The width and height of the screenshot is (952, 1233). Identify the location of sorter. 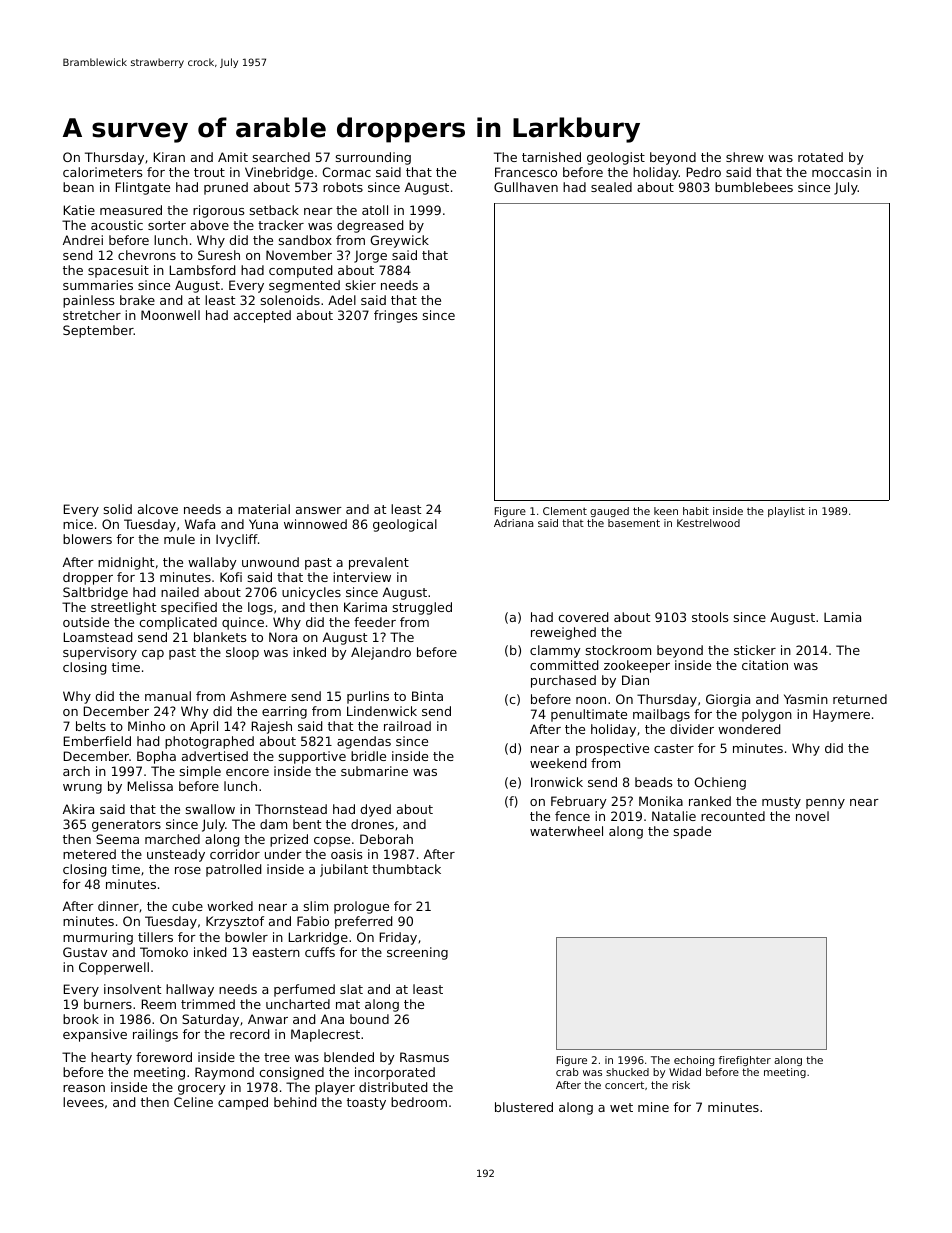
(167, 225).
